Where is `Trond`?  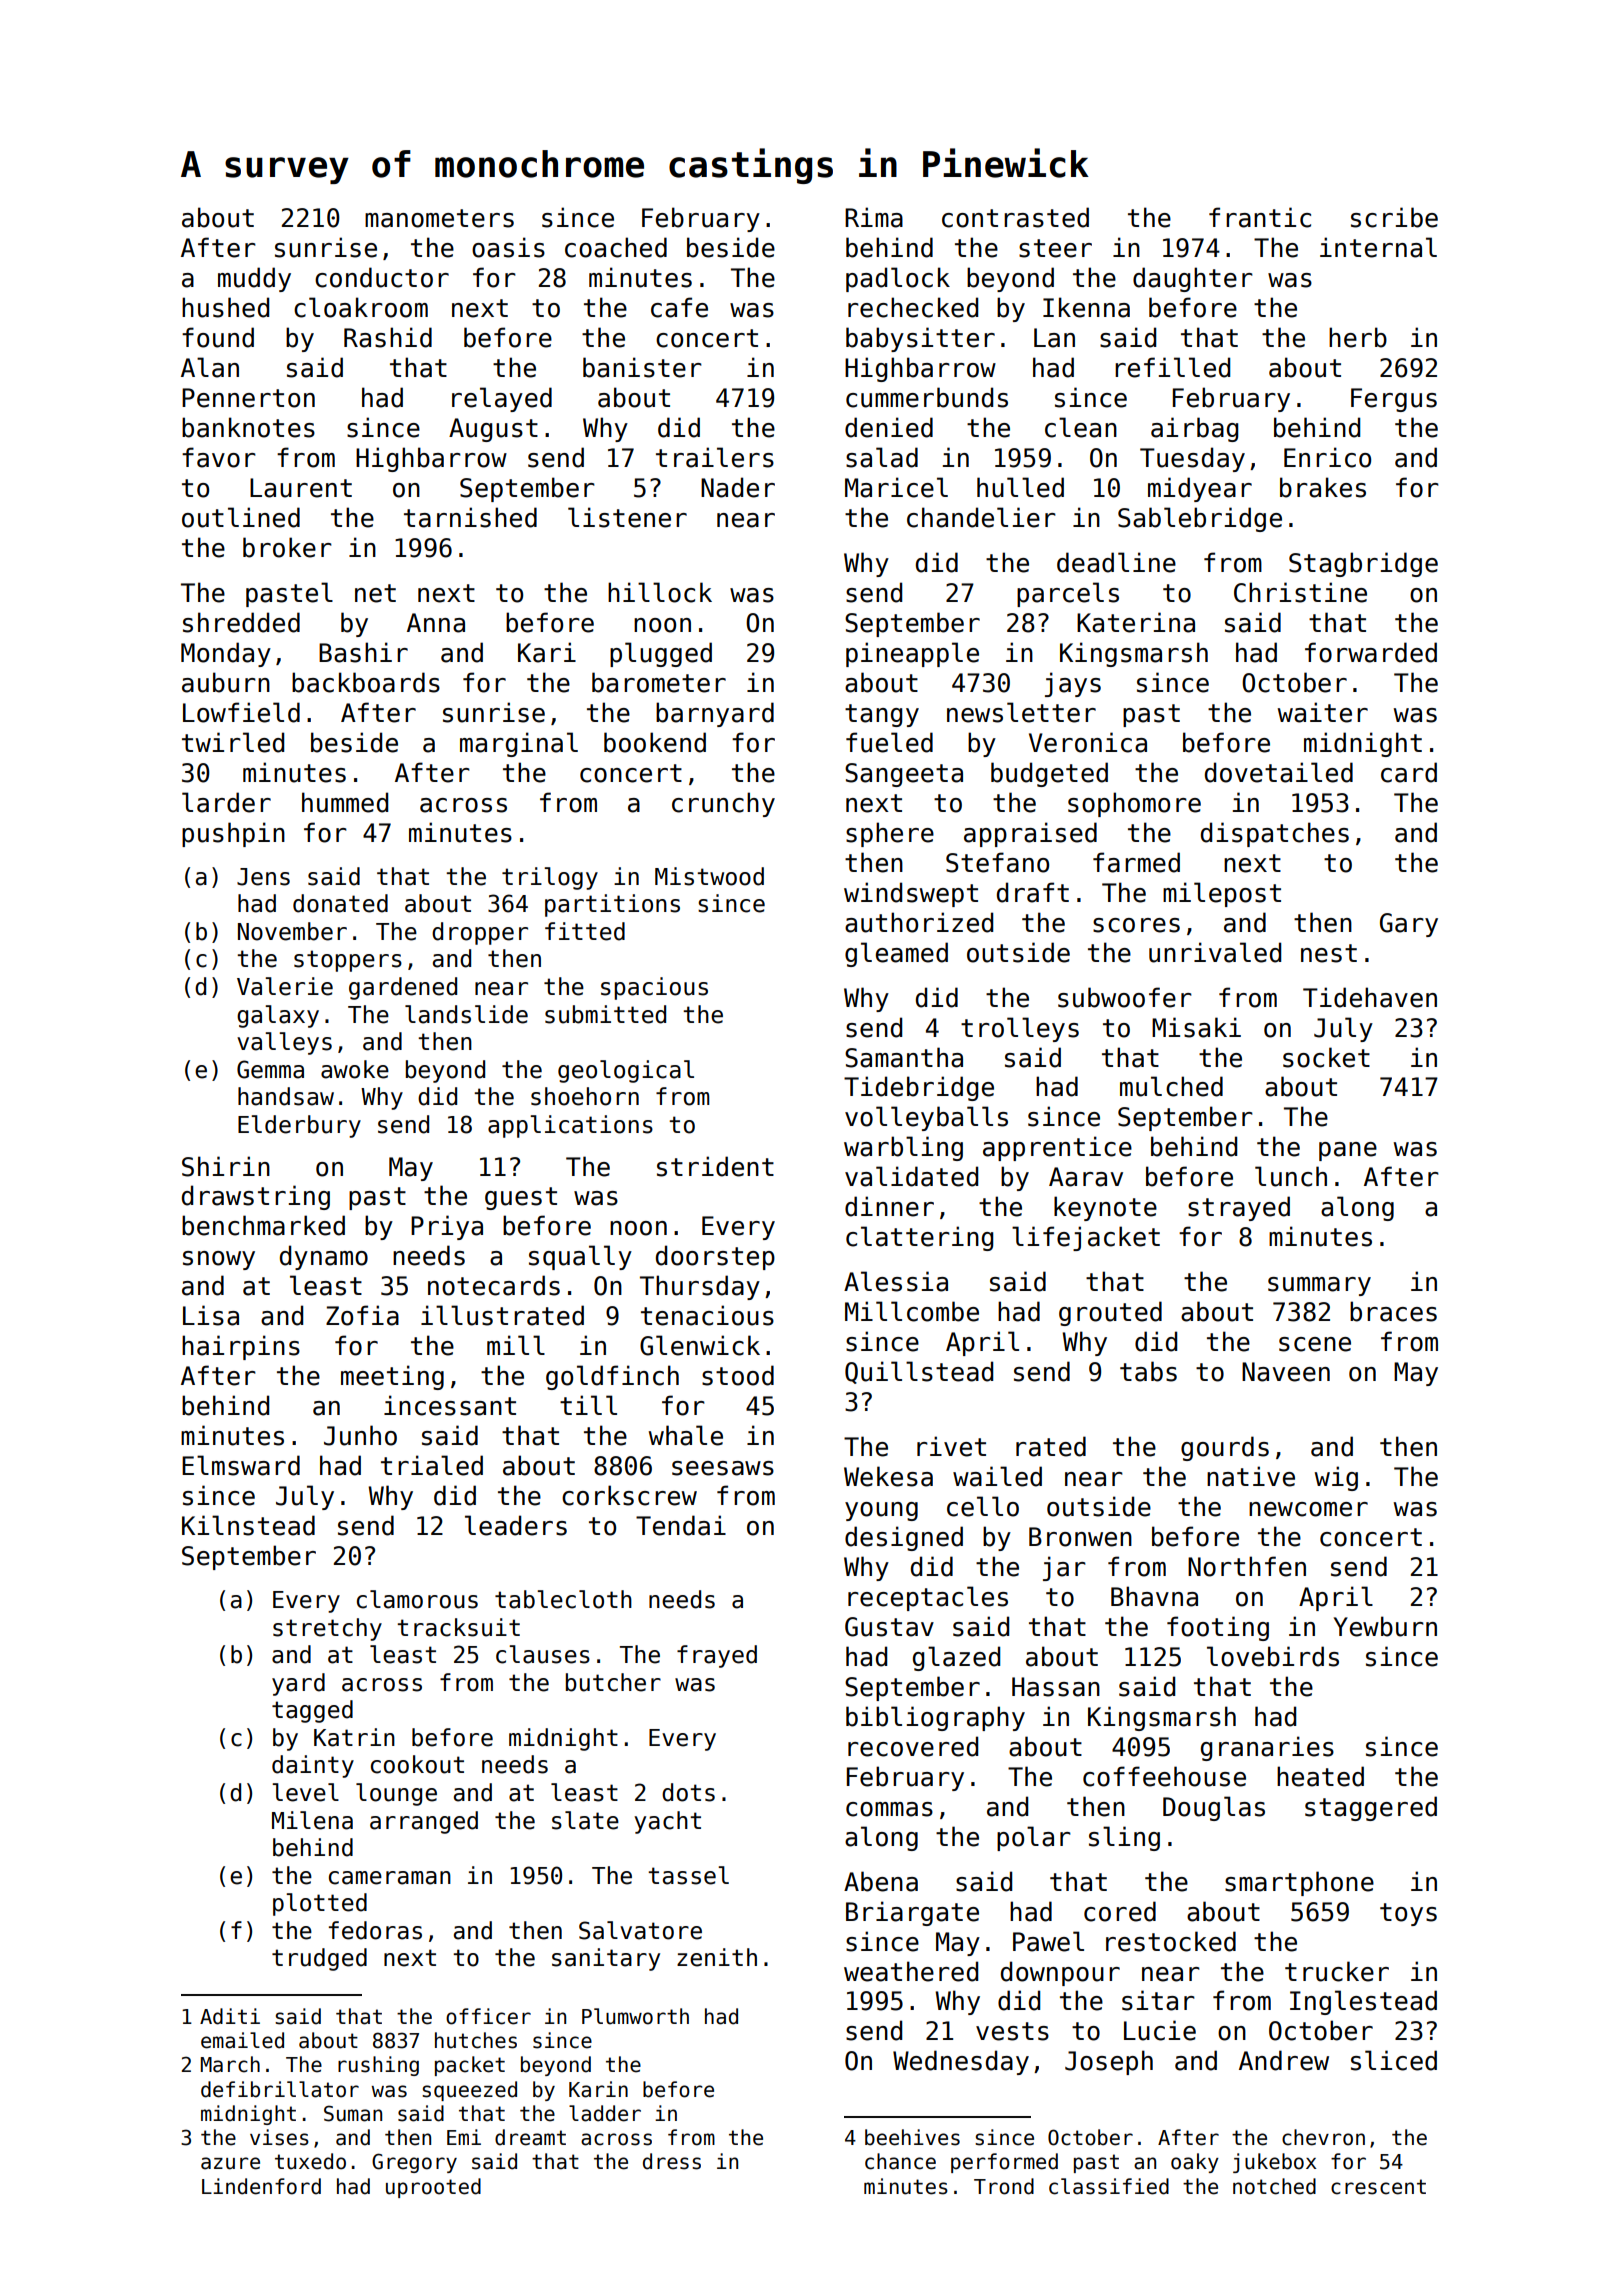 Trond is located at coordinates (1004, 2186).
